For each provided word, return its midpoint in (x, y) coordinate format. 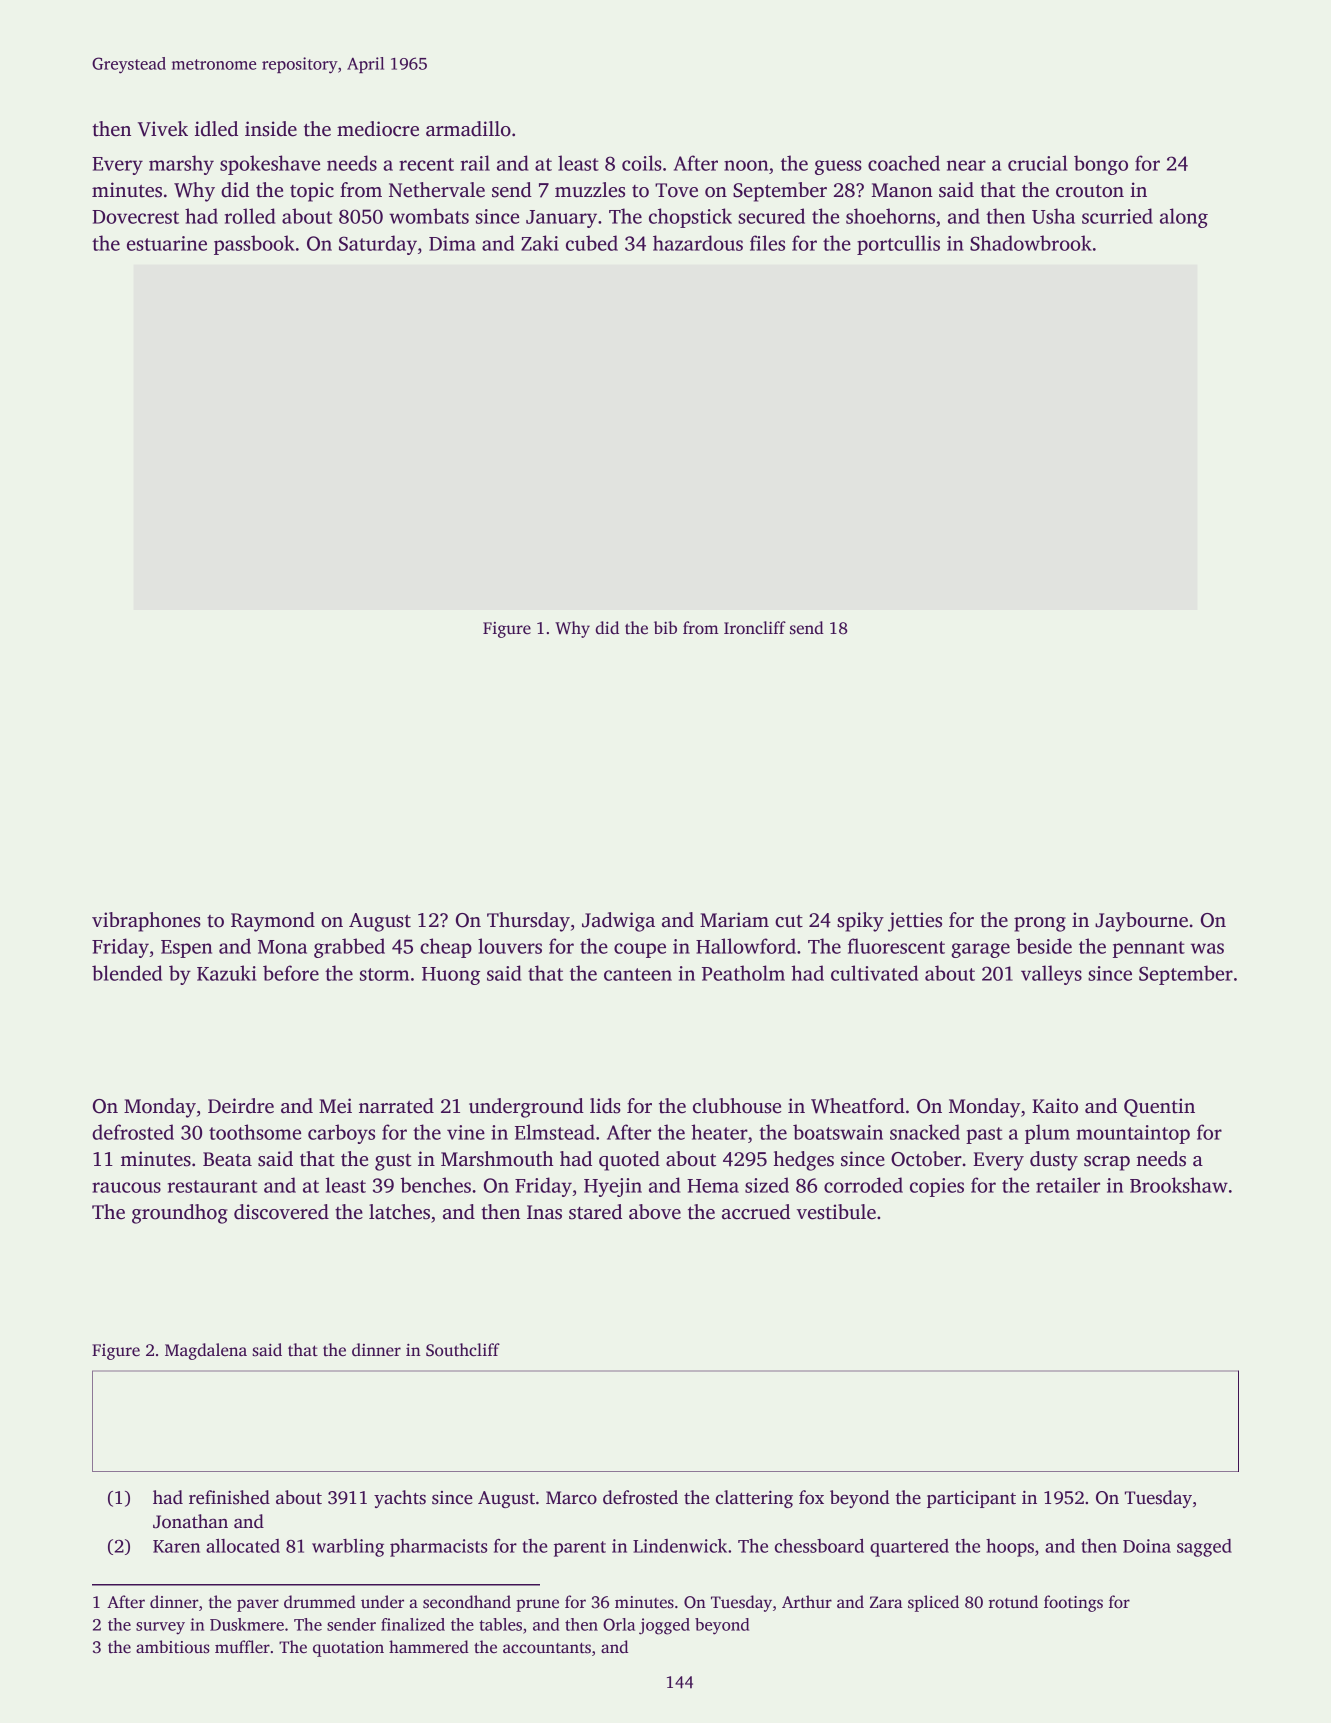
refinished (229, 1497)
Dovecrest (135, 217)
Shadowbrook (1031, 243)
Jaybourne (1141, 922)
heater (719, 1132)
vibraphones (146, 922)
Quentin (1159, 1107)
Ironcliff (755, 628)
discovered (281, 1212)
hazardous (698, 243)
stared (595, 1212)
